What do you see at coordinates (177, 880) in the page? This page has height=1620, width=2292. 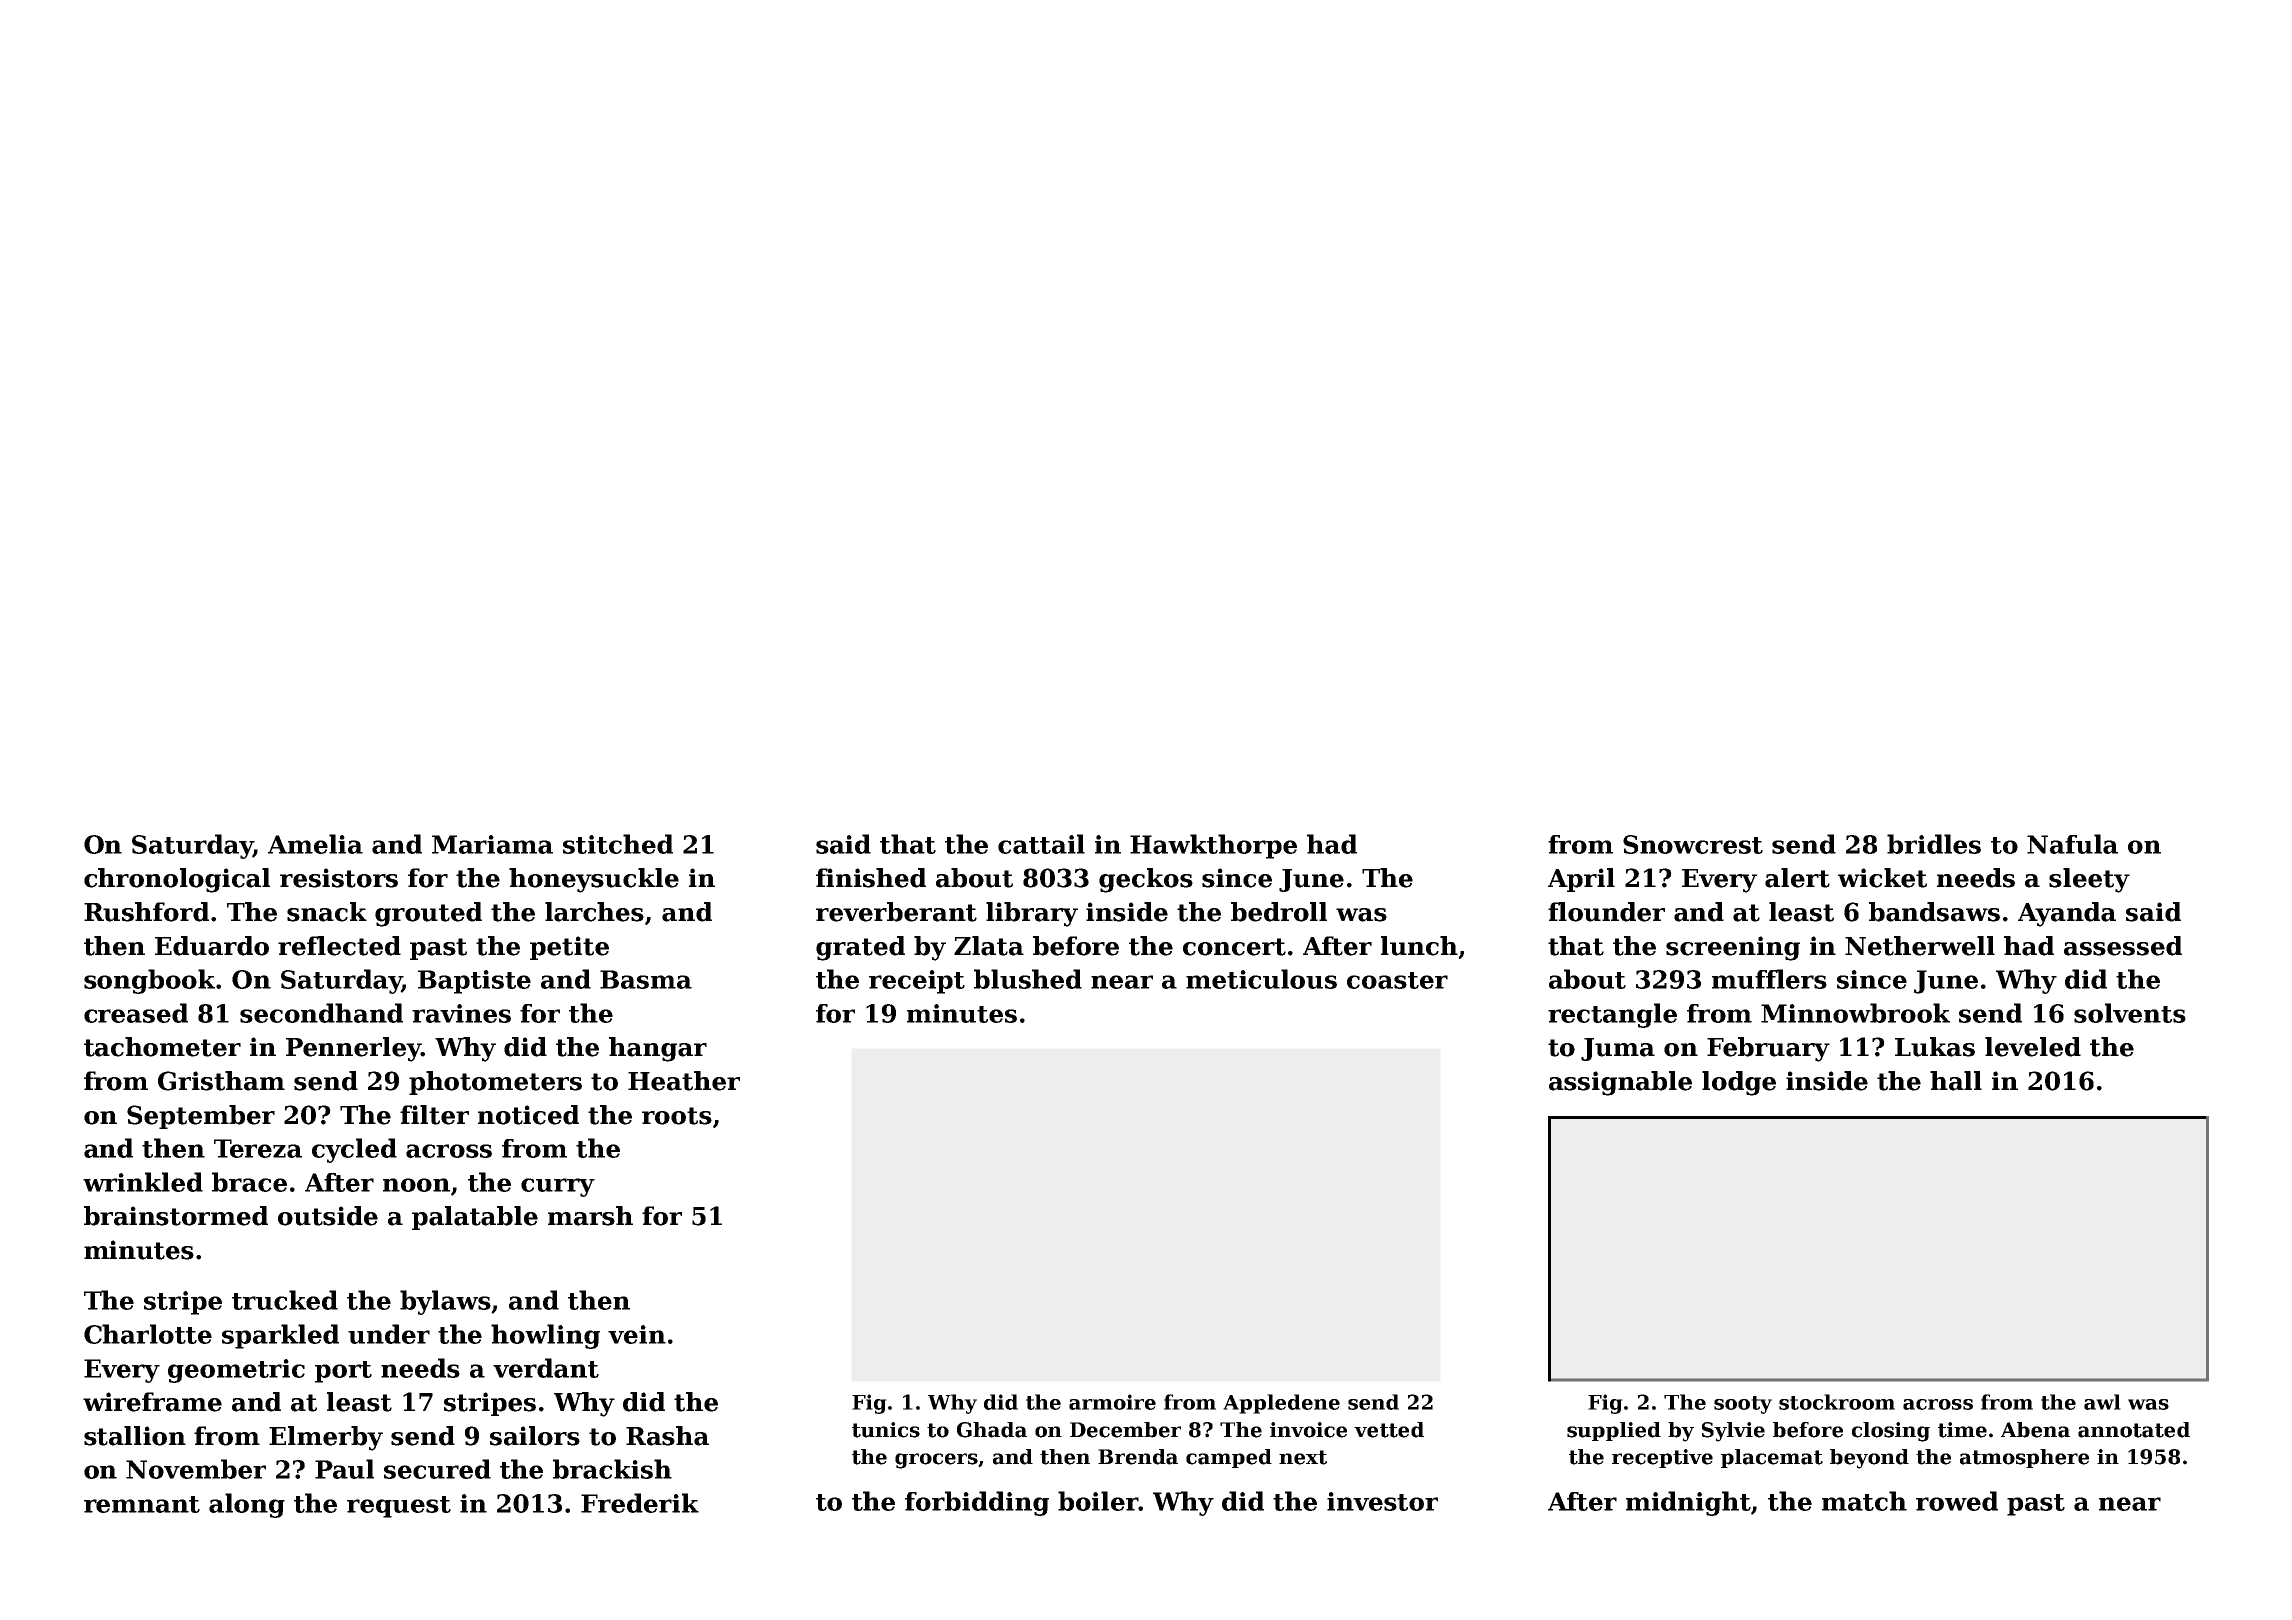 I see `chronological` at bounding box center [177, 880].
